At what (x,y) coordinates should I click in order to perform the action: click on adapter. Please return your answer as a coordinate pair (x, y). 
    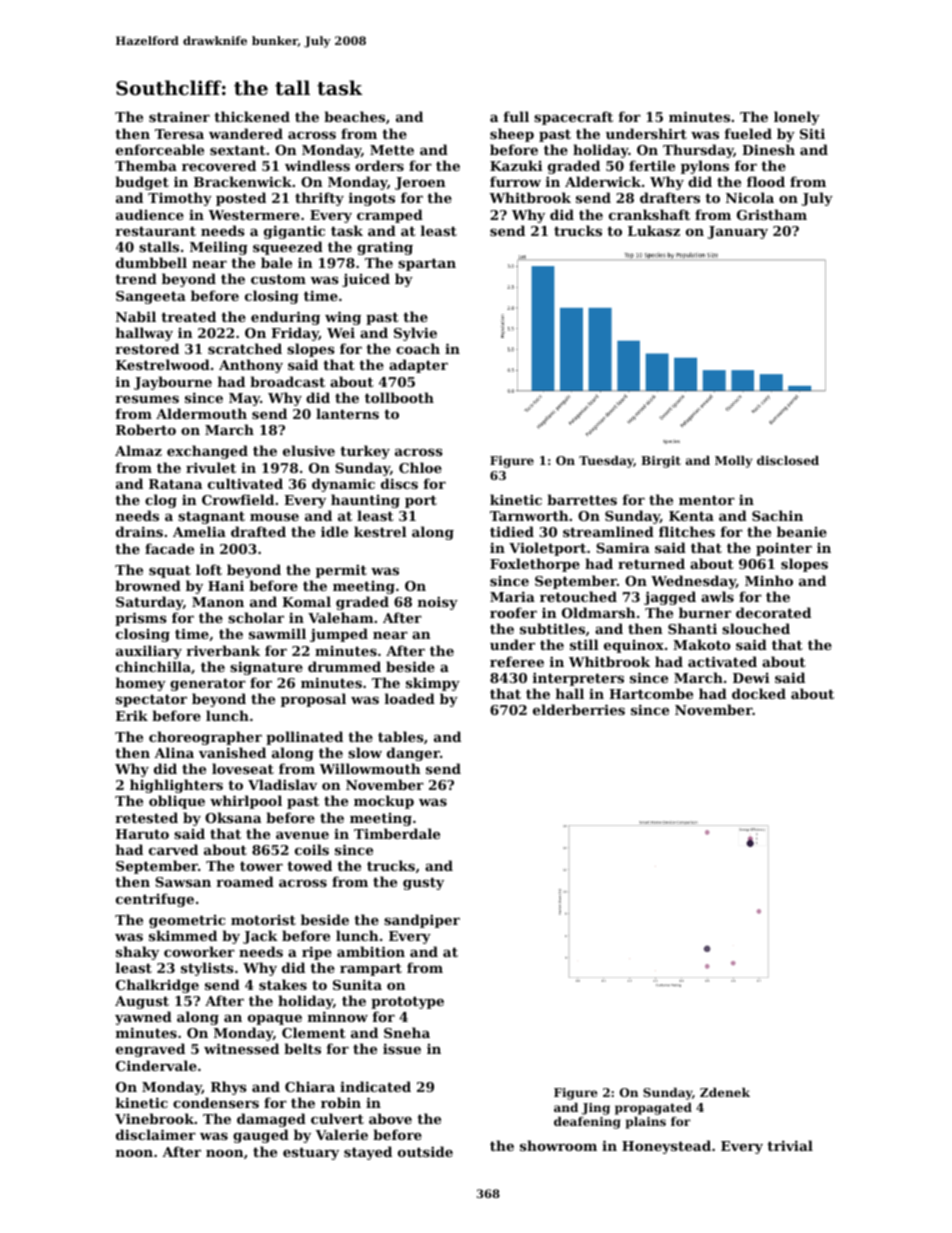
    Looking at the image, I should click on (418, 366).
